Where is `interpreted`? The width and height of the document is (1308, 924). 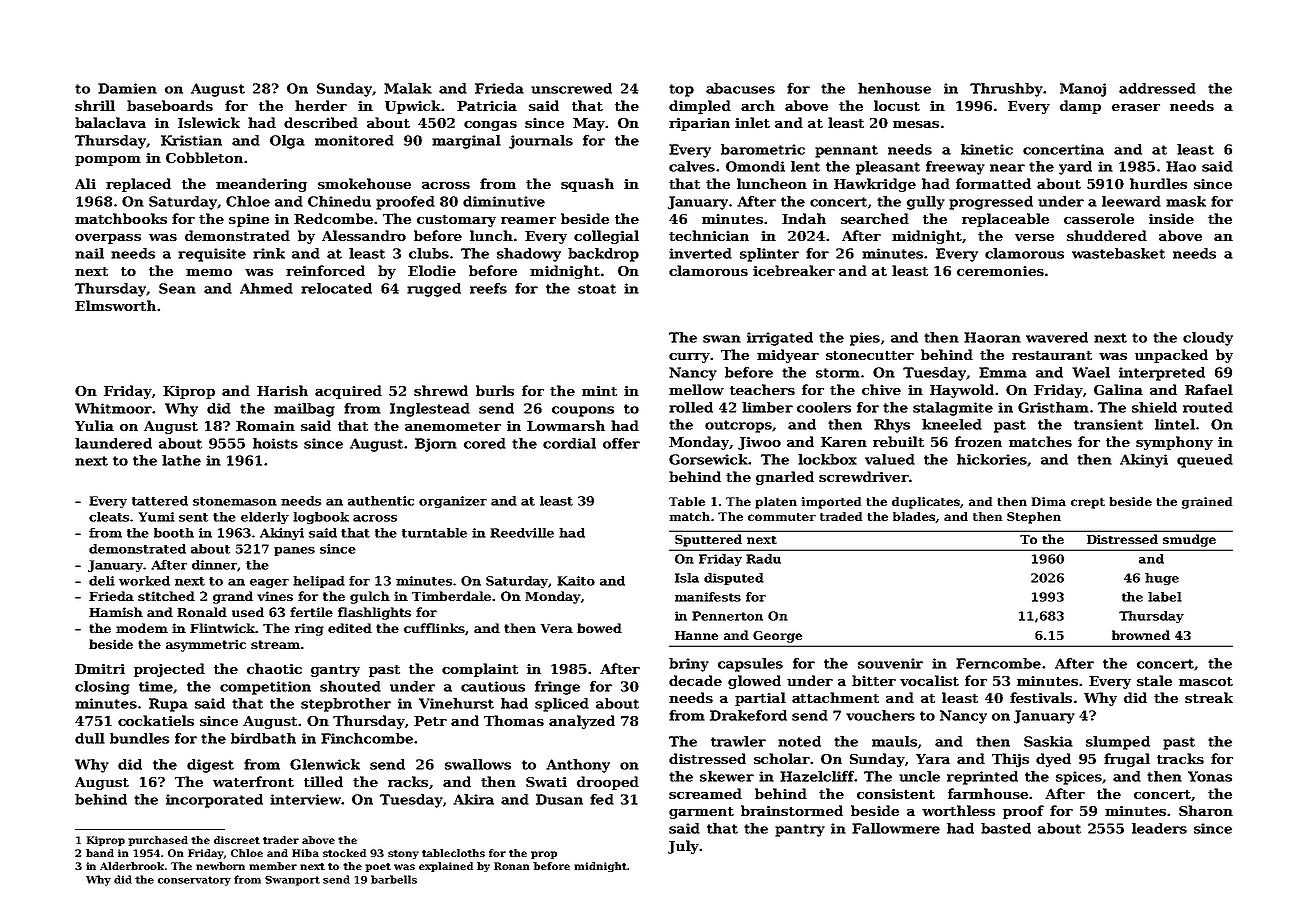
interpreted is located at coordinates (1162, 374).
